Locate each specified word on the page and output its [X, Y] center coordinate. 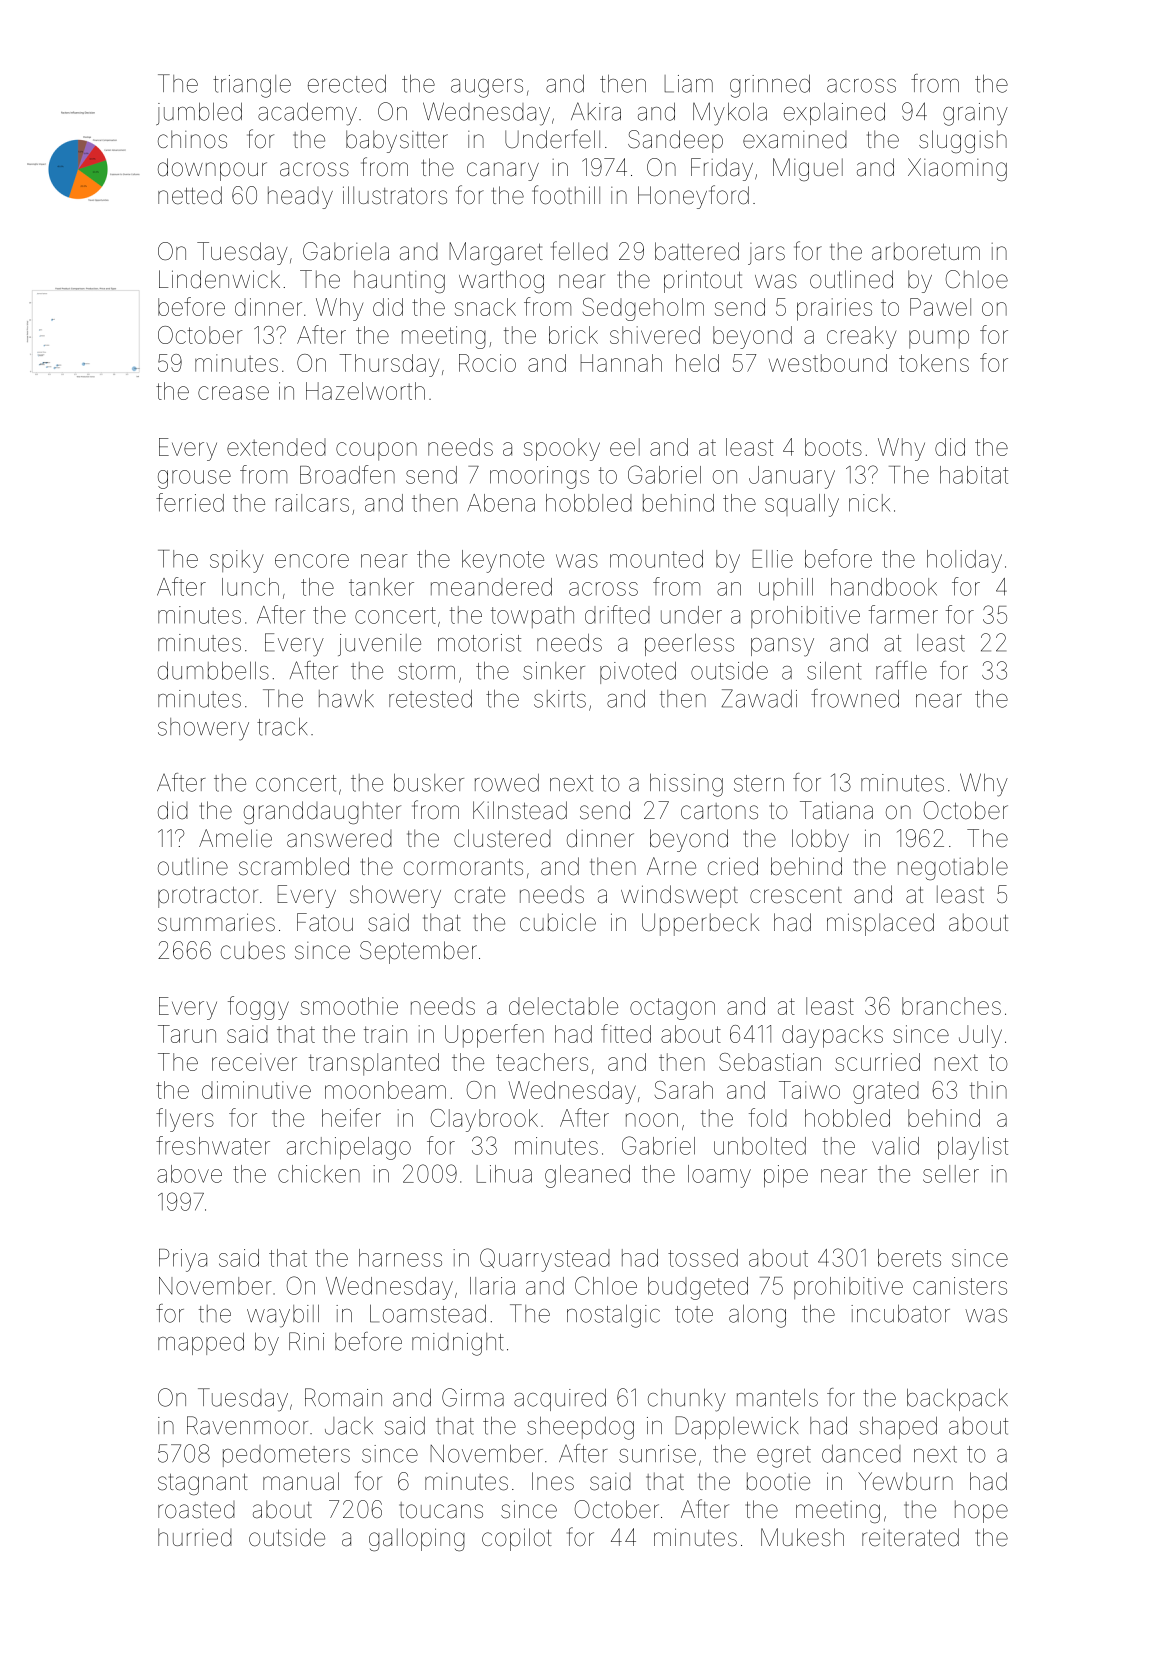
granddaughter [322, 812]
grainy [975, 114]
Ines [553, 1481]
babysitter [397, 141]
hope [981, 1511]
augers [487, 88]
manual [301, 1481]
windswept [679, 896]
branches [951, 1006]
